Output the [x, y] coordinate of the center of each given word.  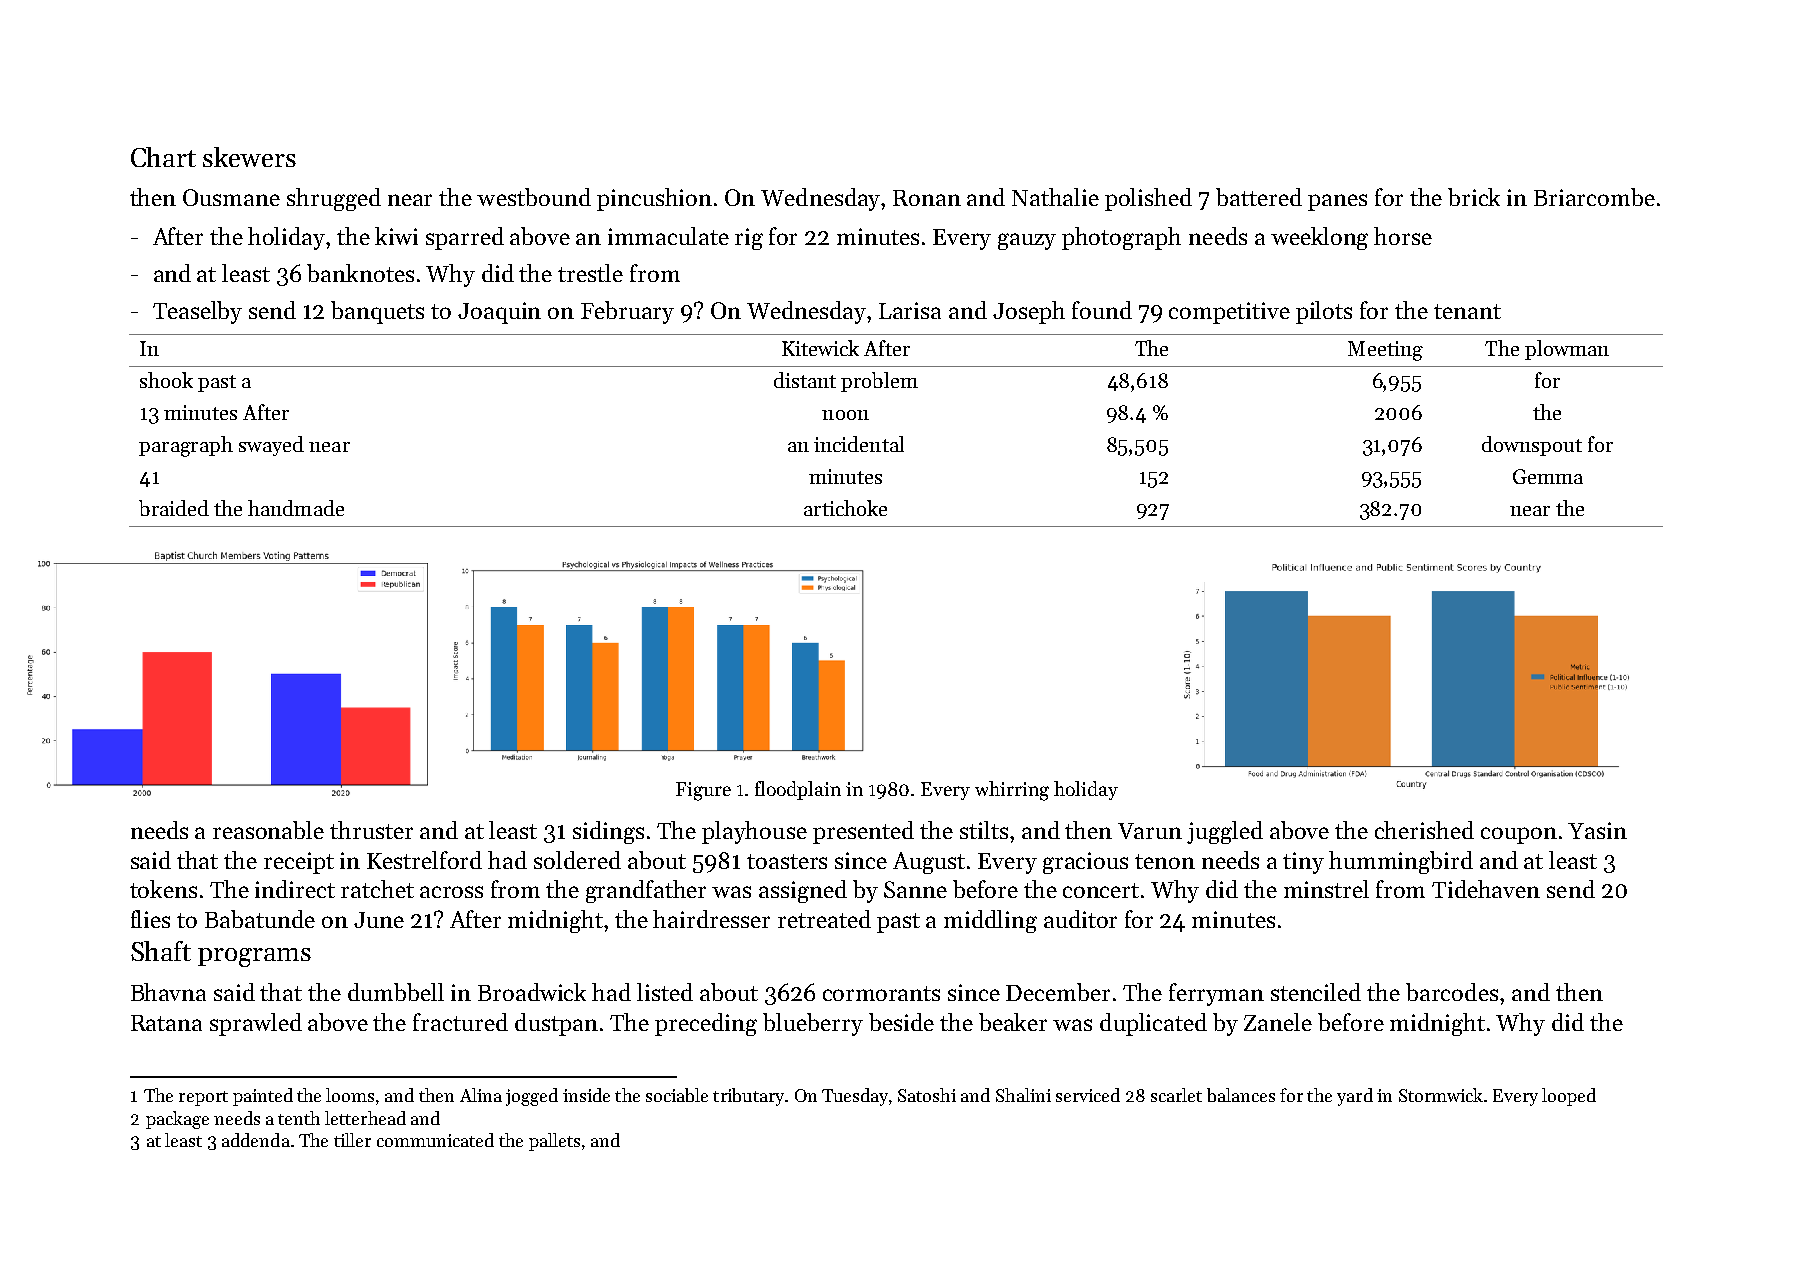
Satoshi [927, 1095]
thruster [371, 830]
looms [350, 1095]
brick [1474, 197]
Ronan [927, 198]
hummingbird [1401, 862]
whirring [1012, 791]
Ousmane [231, 197]
